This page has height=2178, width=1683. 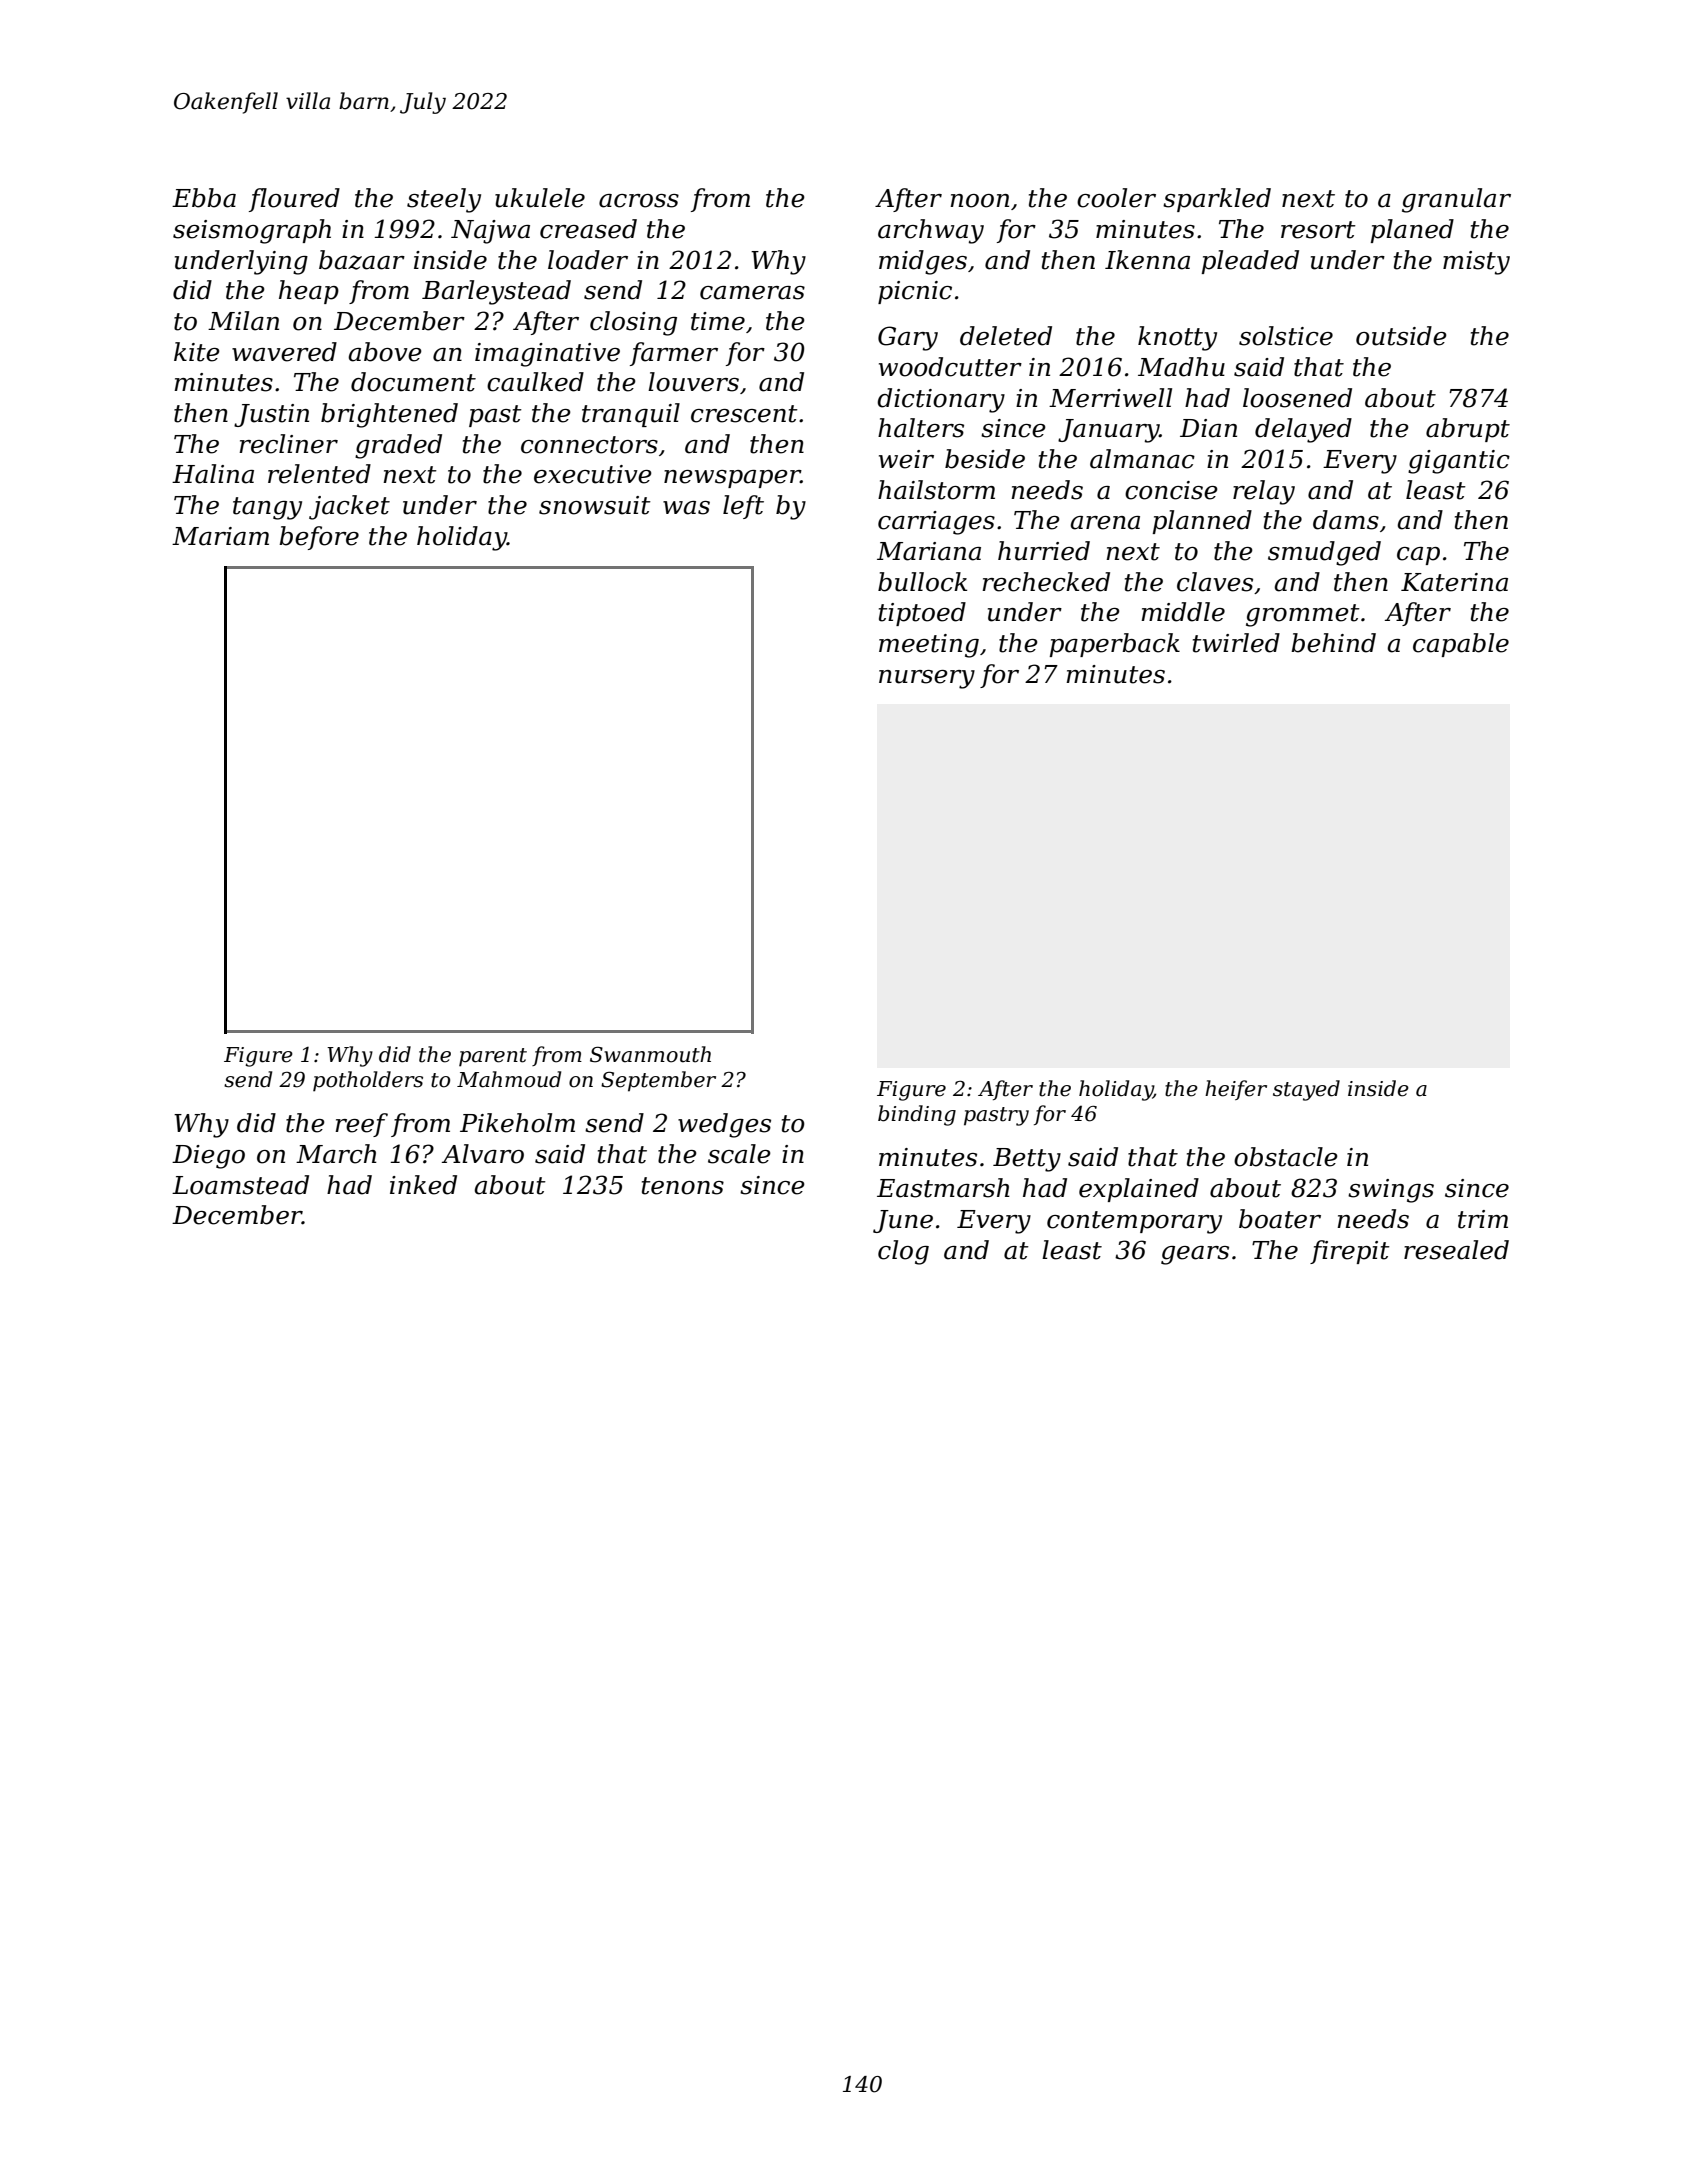 What do you see at coordinates (1461, 645) in the page?
I see `capable` at bounding box center [1461, 645].
